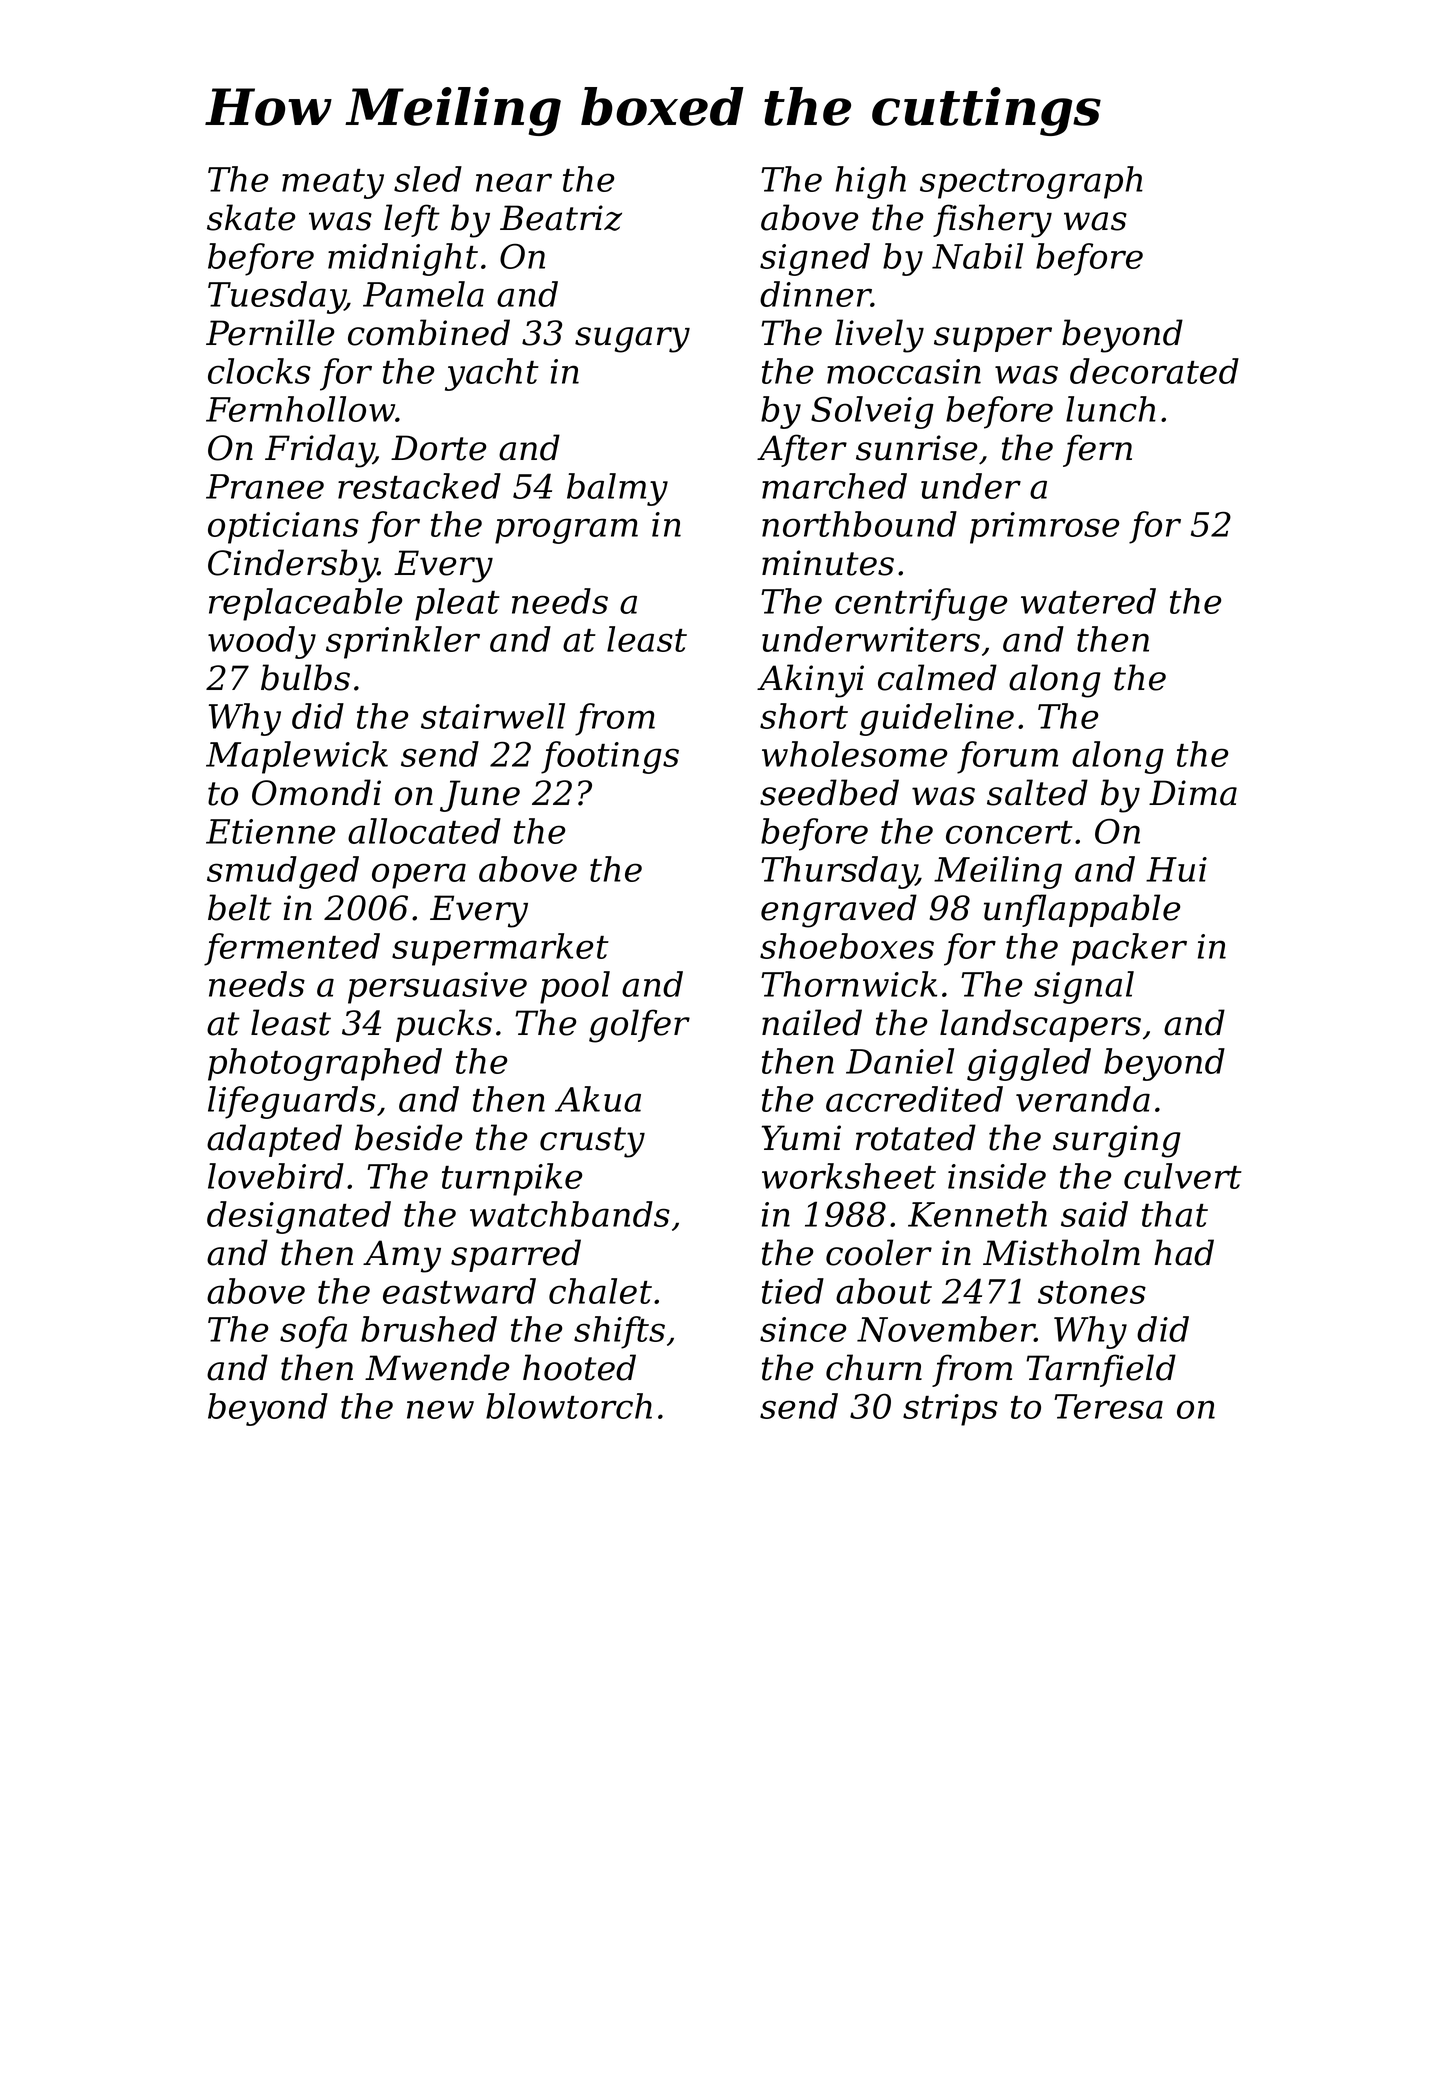  What do you see at coordinates (1108, 1406) in the image?
I see `Teresa` at bounding box center [1108, 1406].
